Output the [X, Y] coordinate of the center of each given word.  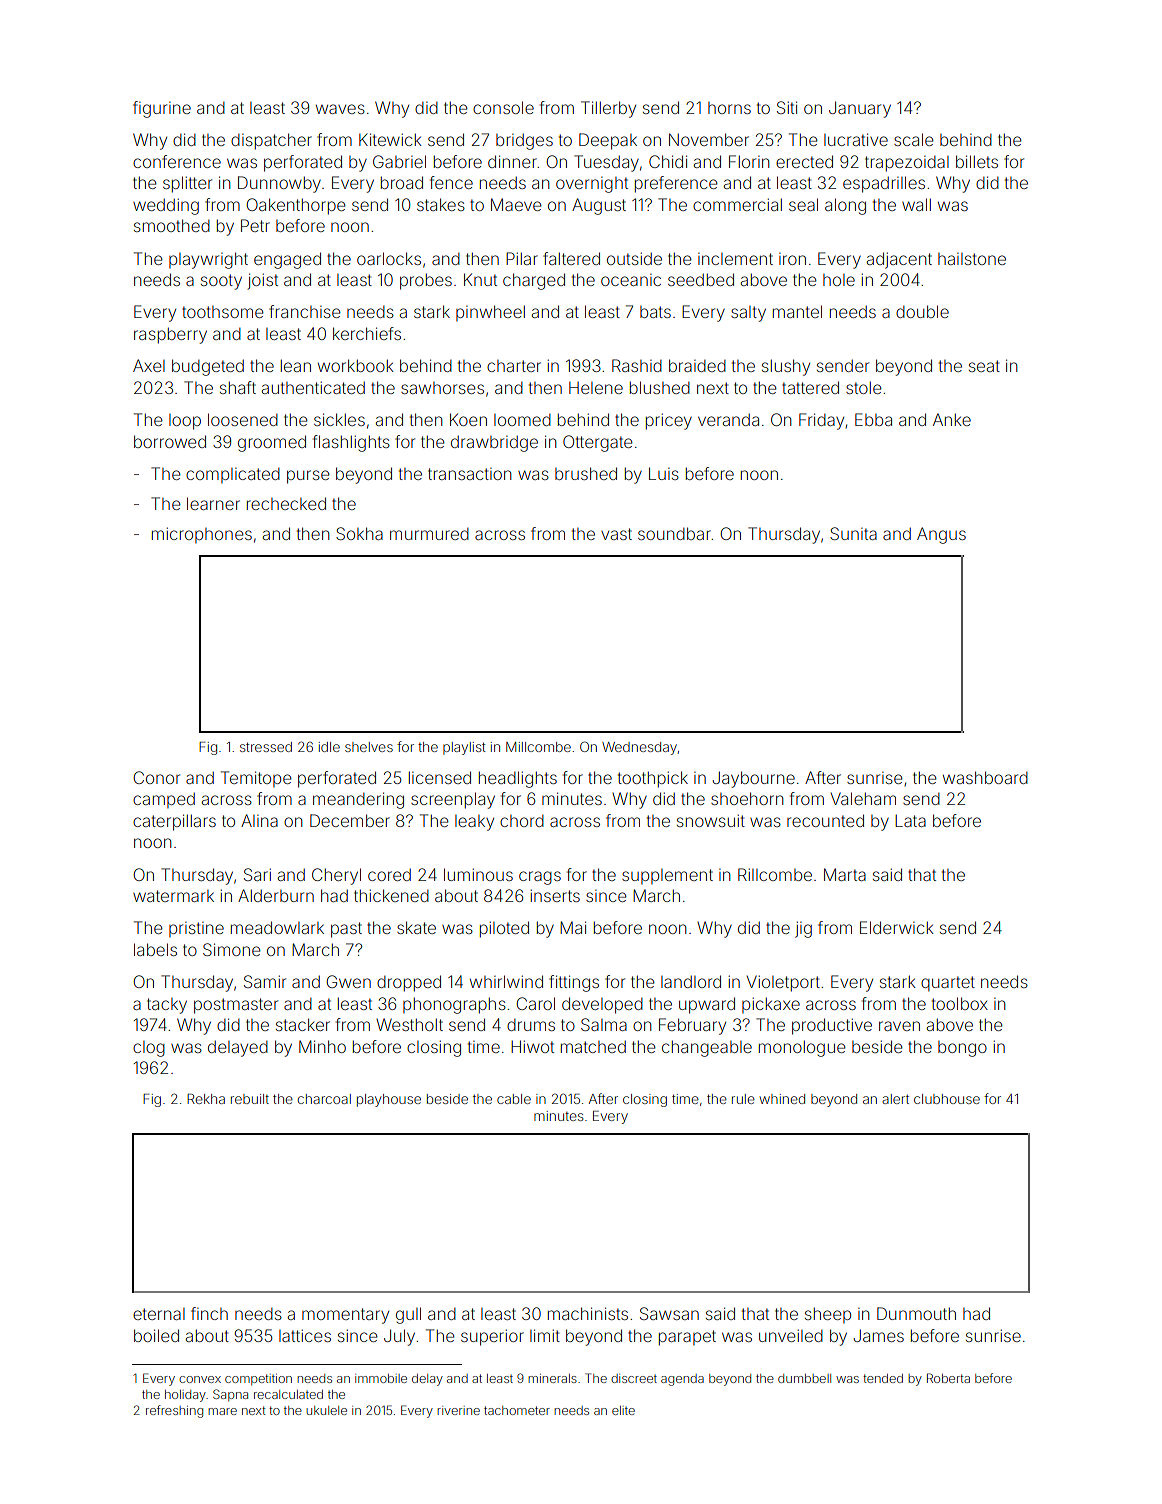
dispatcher [271, 141]
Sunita [853, 533]
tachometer [517, 1410]
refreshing [174, 1411]
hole [839, 280]
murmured [429, 534]
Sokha [359, 533]
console [503, 107]
